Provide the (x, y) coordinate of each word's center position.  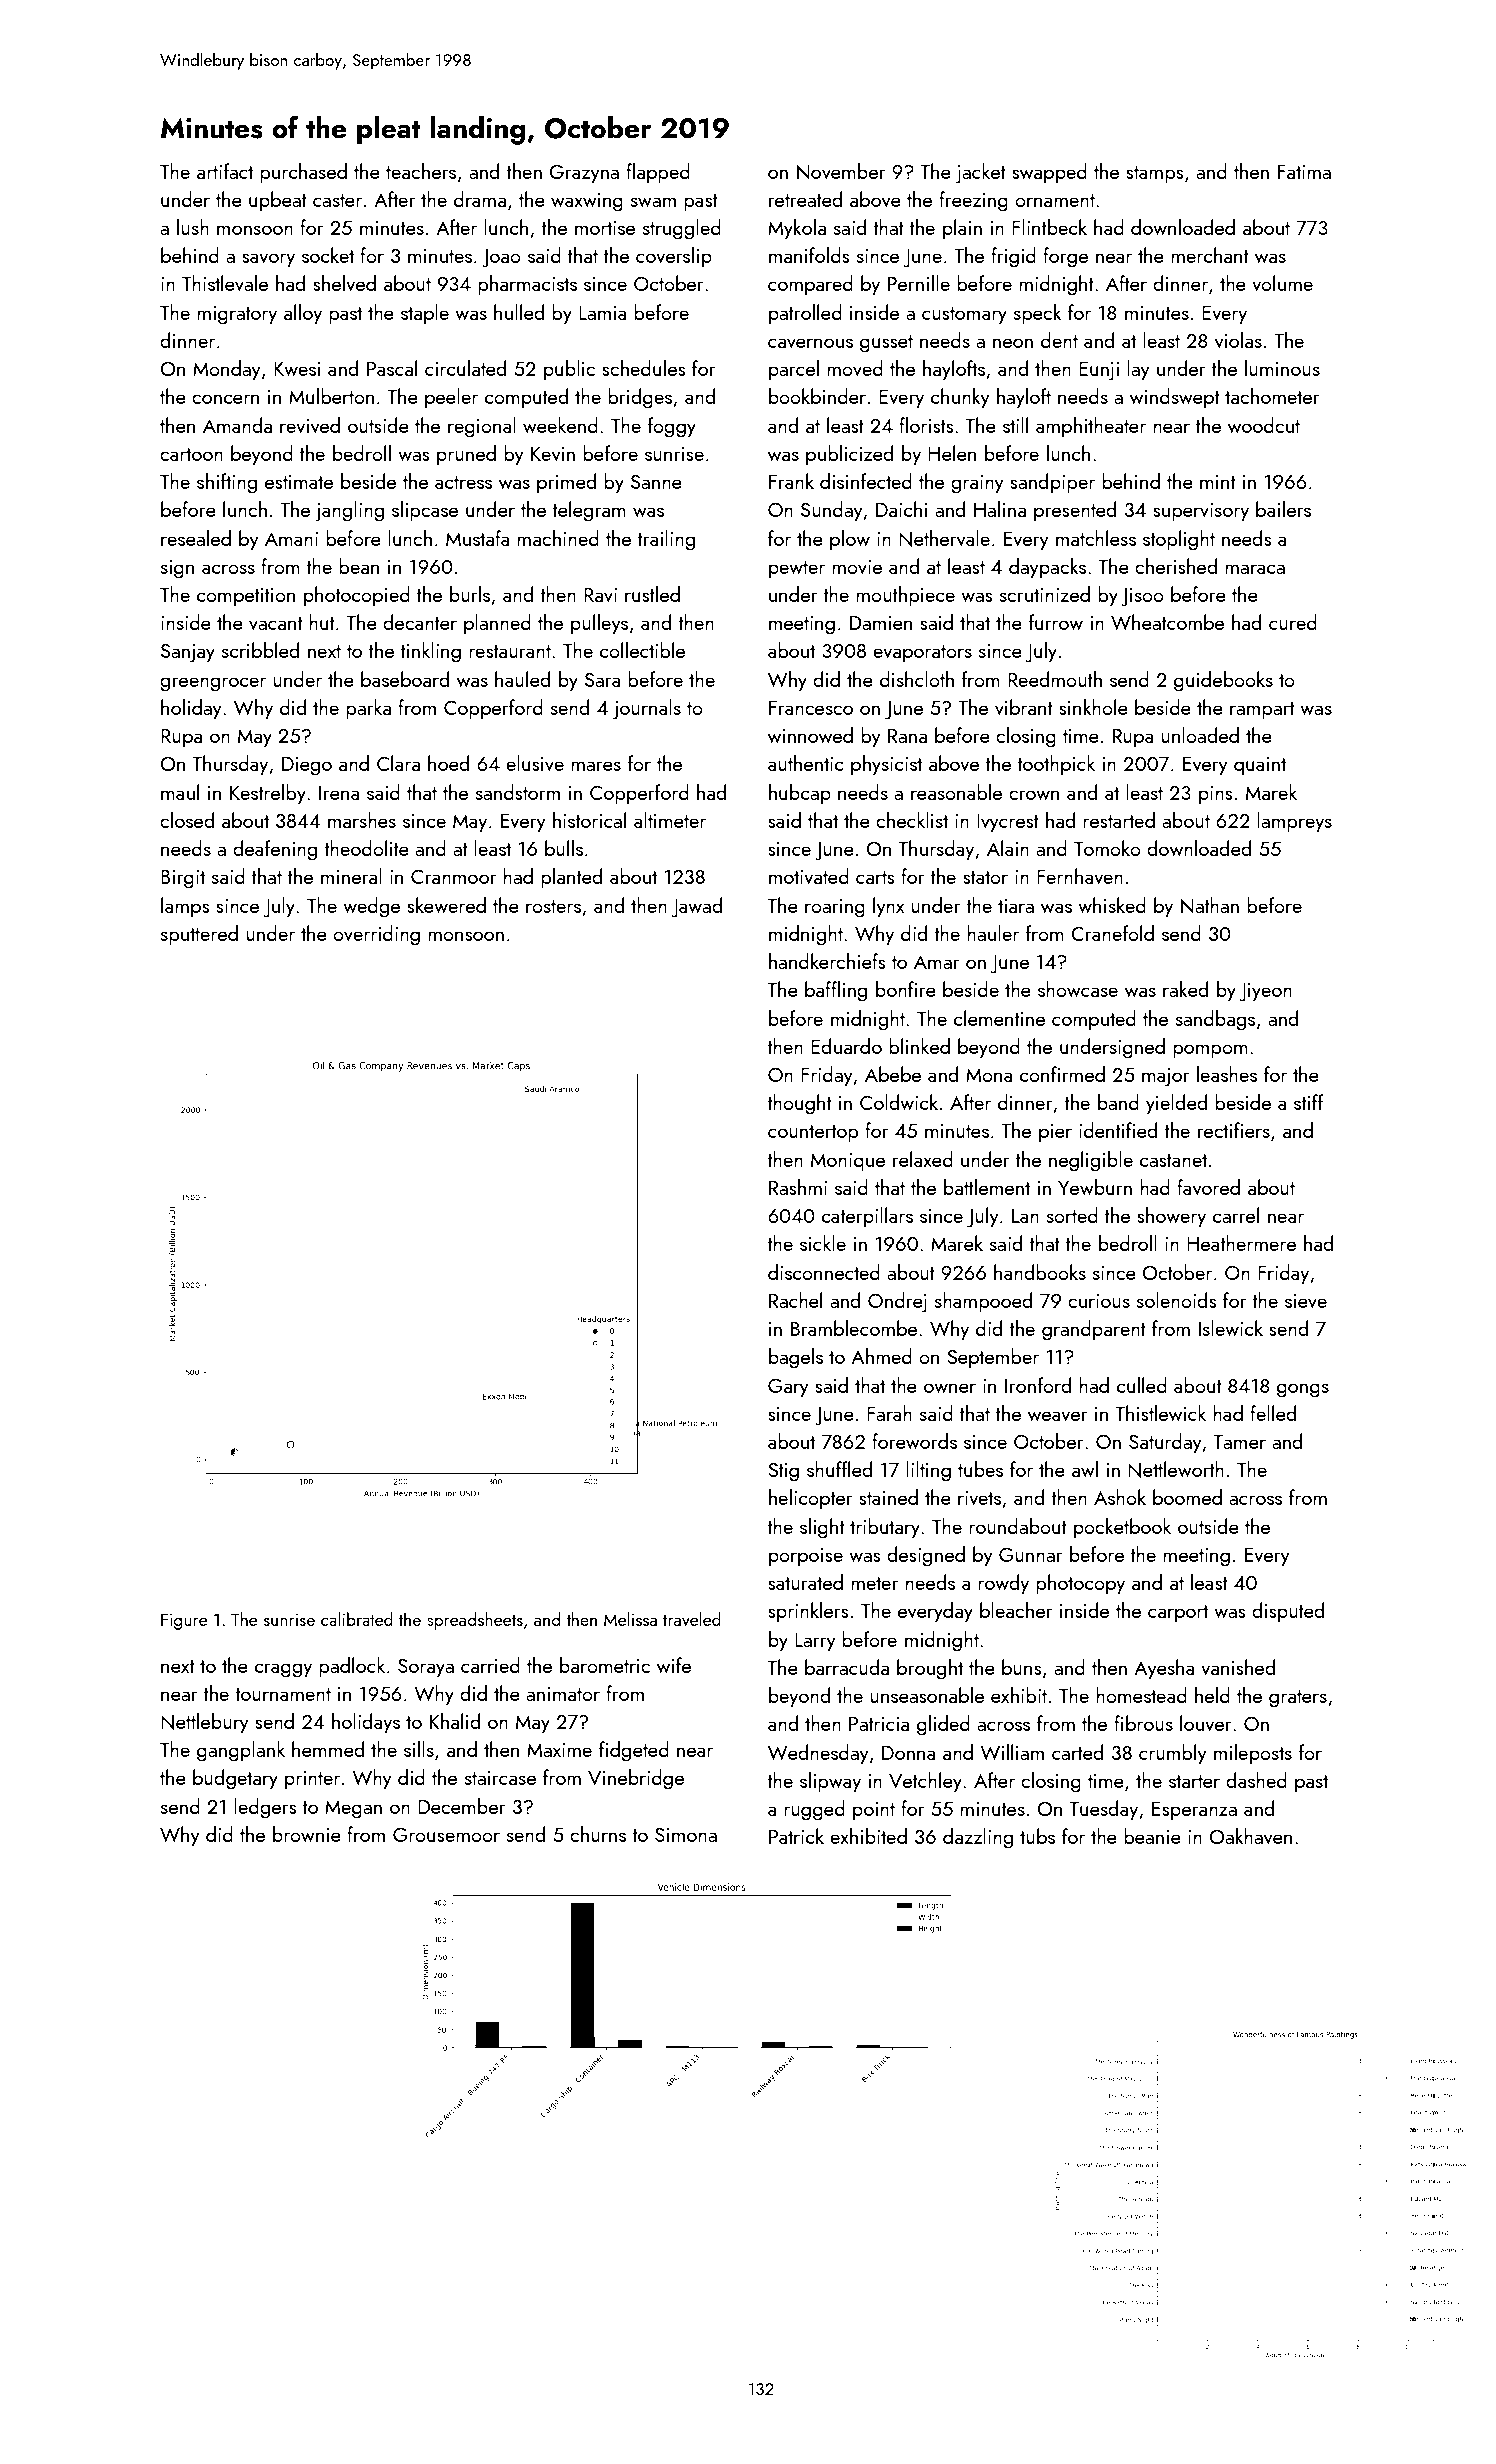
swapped (1049, 173)
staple (425, 314)
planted (571, 878)
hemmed (328, 1749)
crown (1034, 795)
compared (810, 285)
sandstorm (518, 792)
